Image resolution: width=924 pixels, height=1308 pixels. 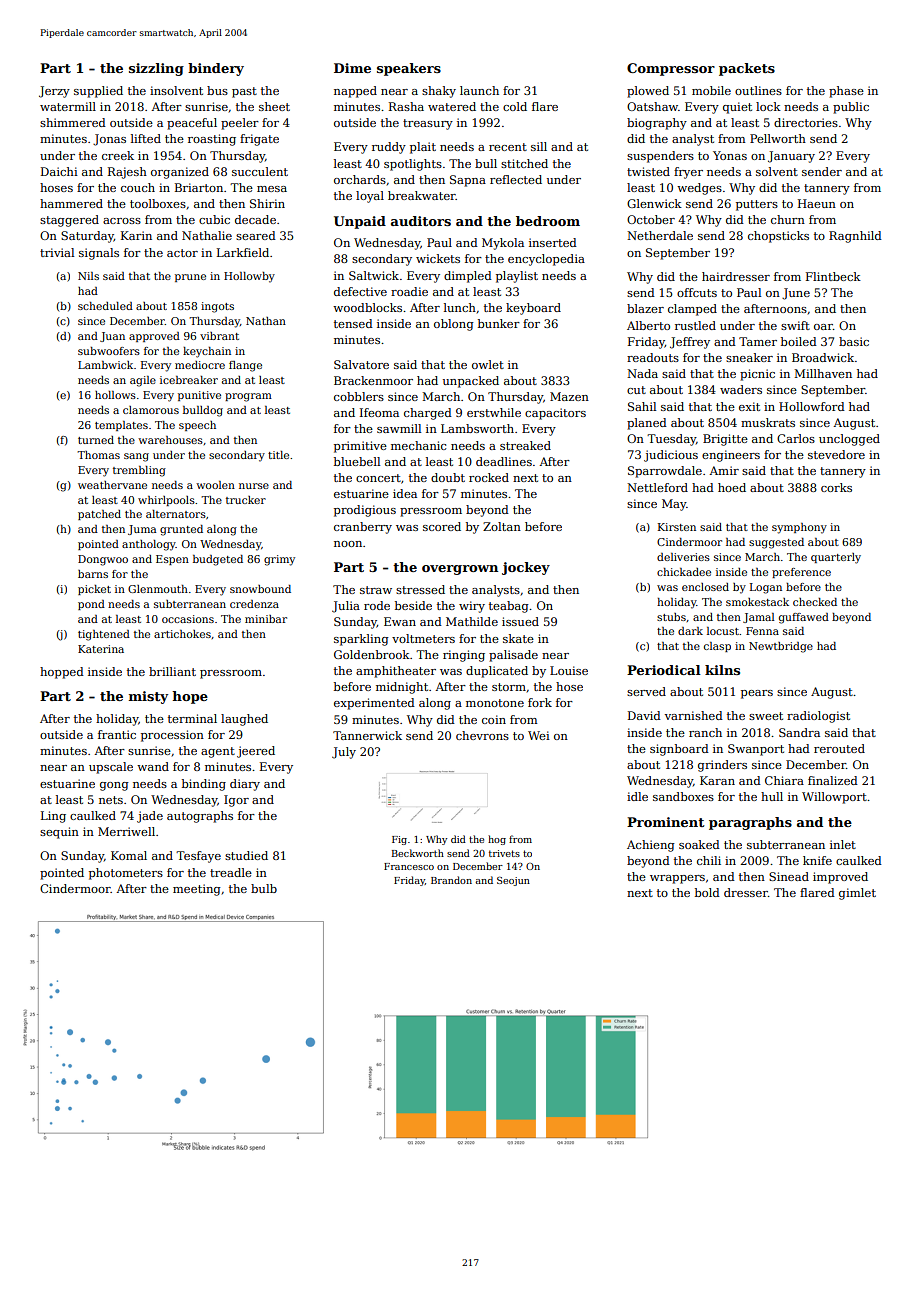 I want to click on stitched, so click(x=524, y=163).
